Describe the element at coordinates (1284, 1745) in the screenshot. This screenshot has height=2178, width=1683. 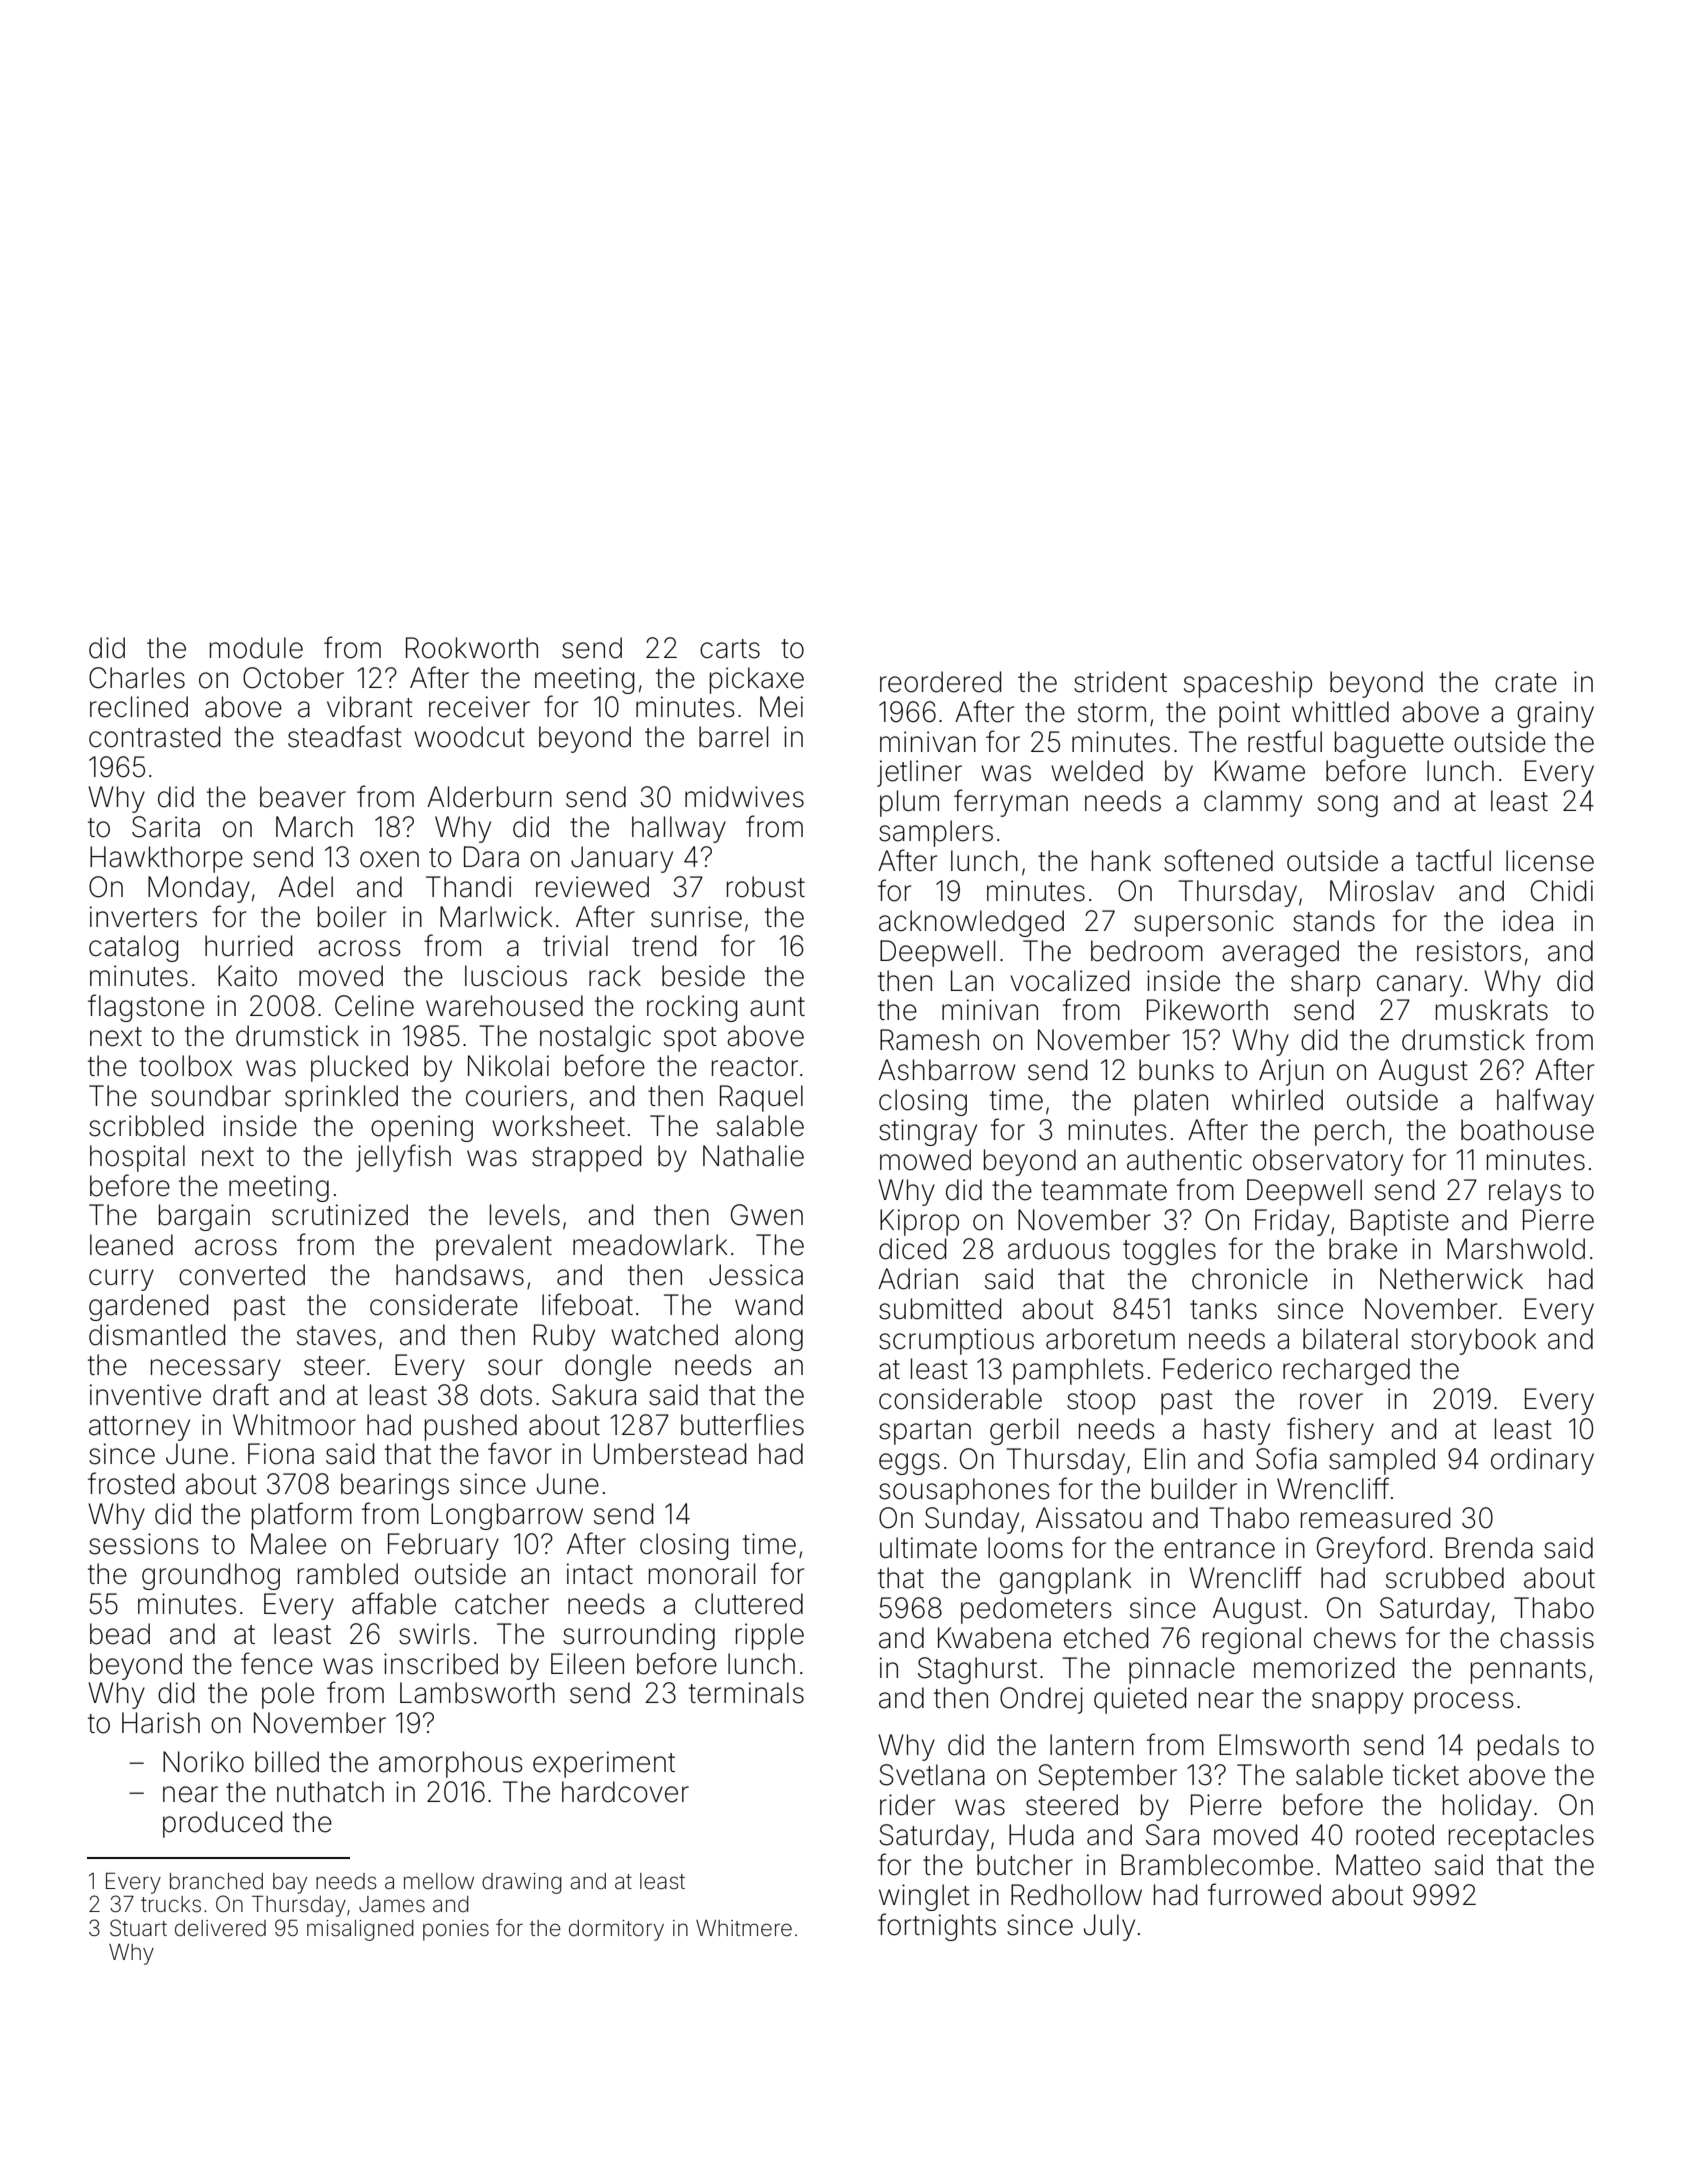
I see `Elmsworth` at that location.
